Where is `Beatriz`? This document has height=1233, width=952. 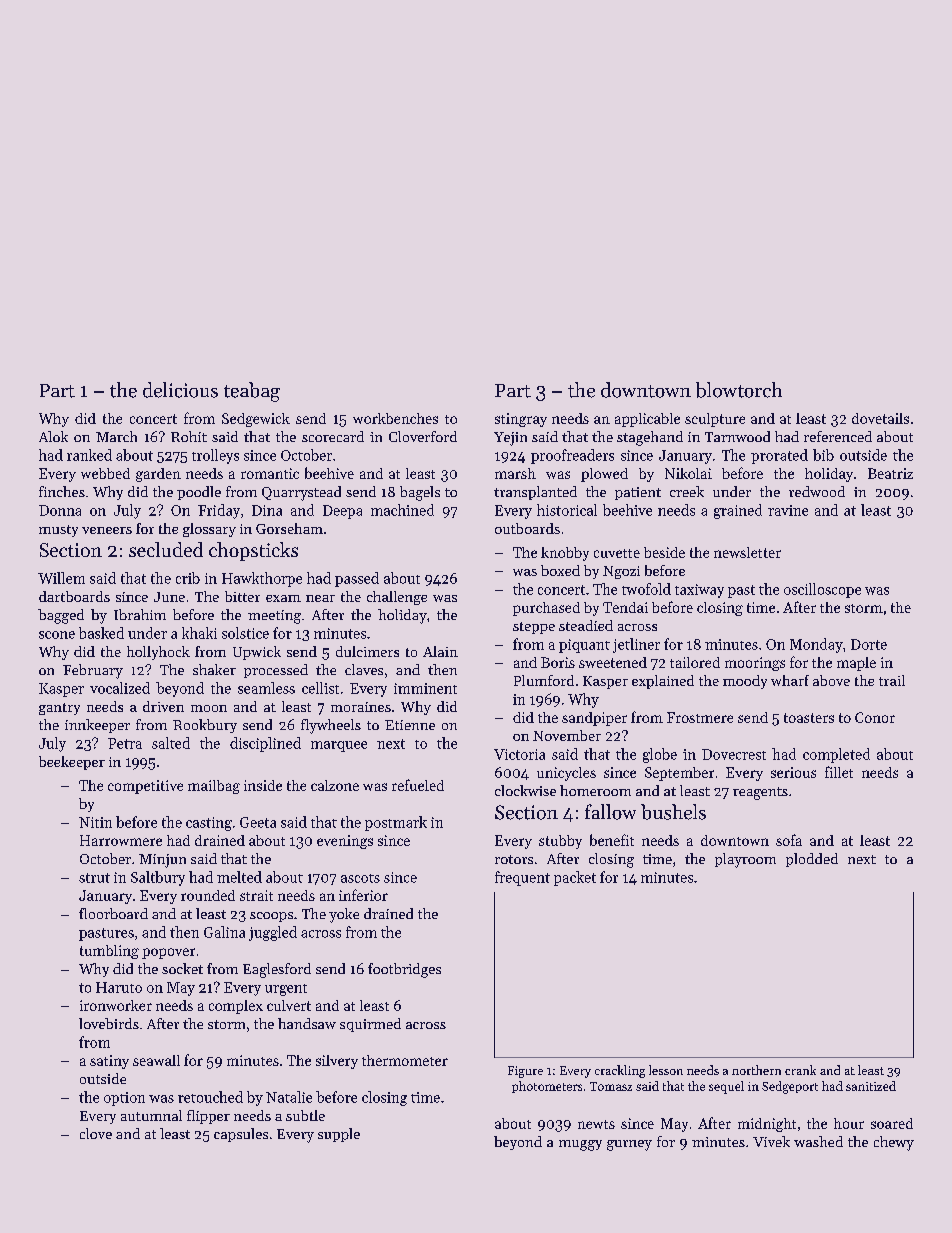
Beatriz is located at coordinates (890, 473).
